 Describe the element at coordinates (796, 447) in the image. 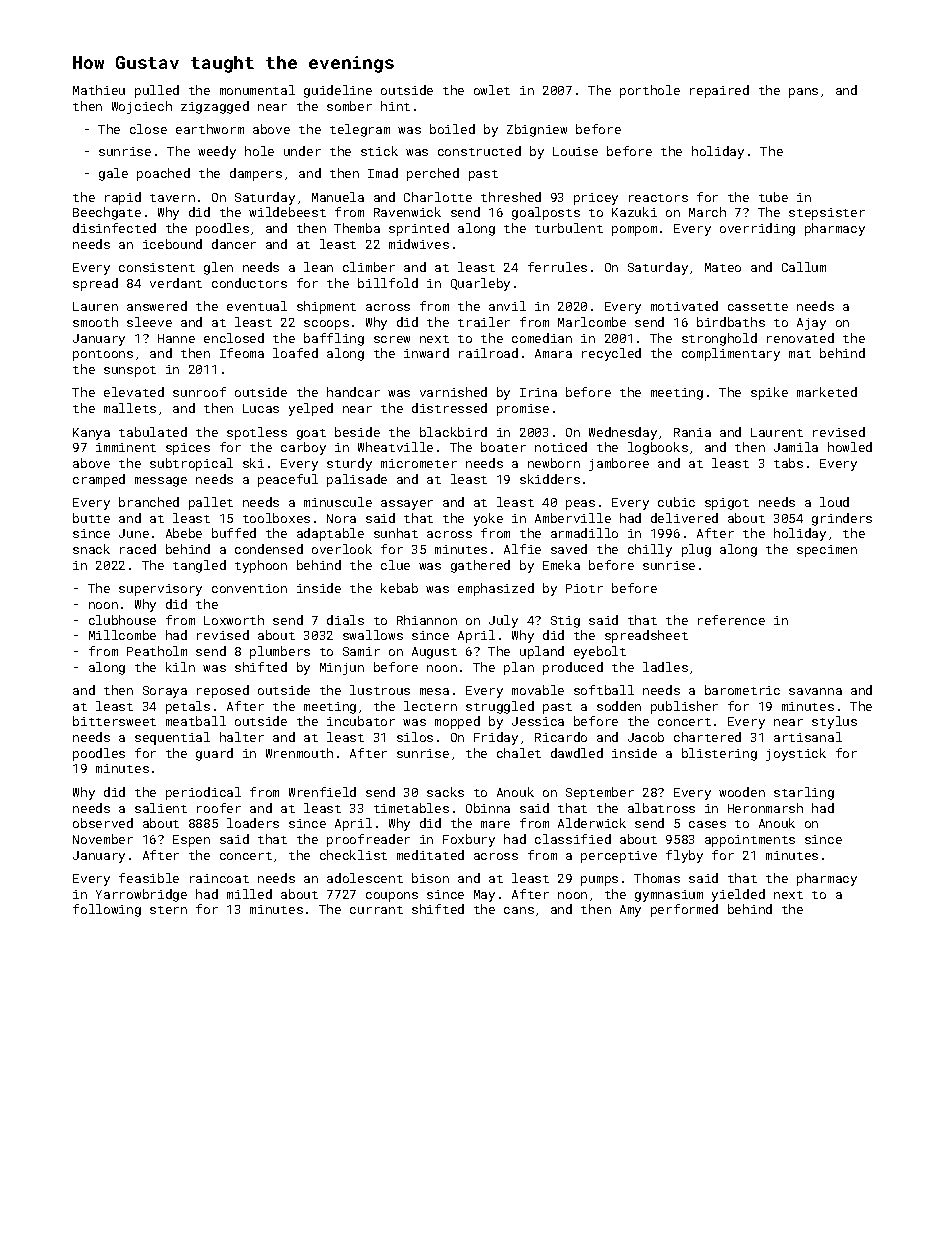

I see `Jamila` at that location.
